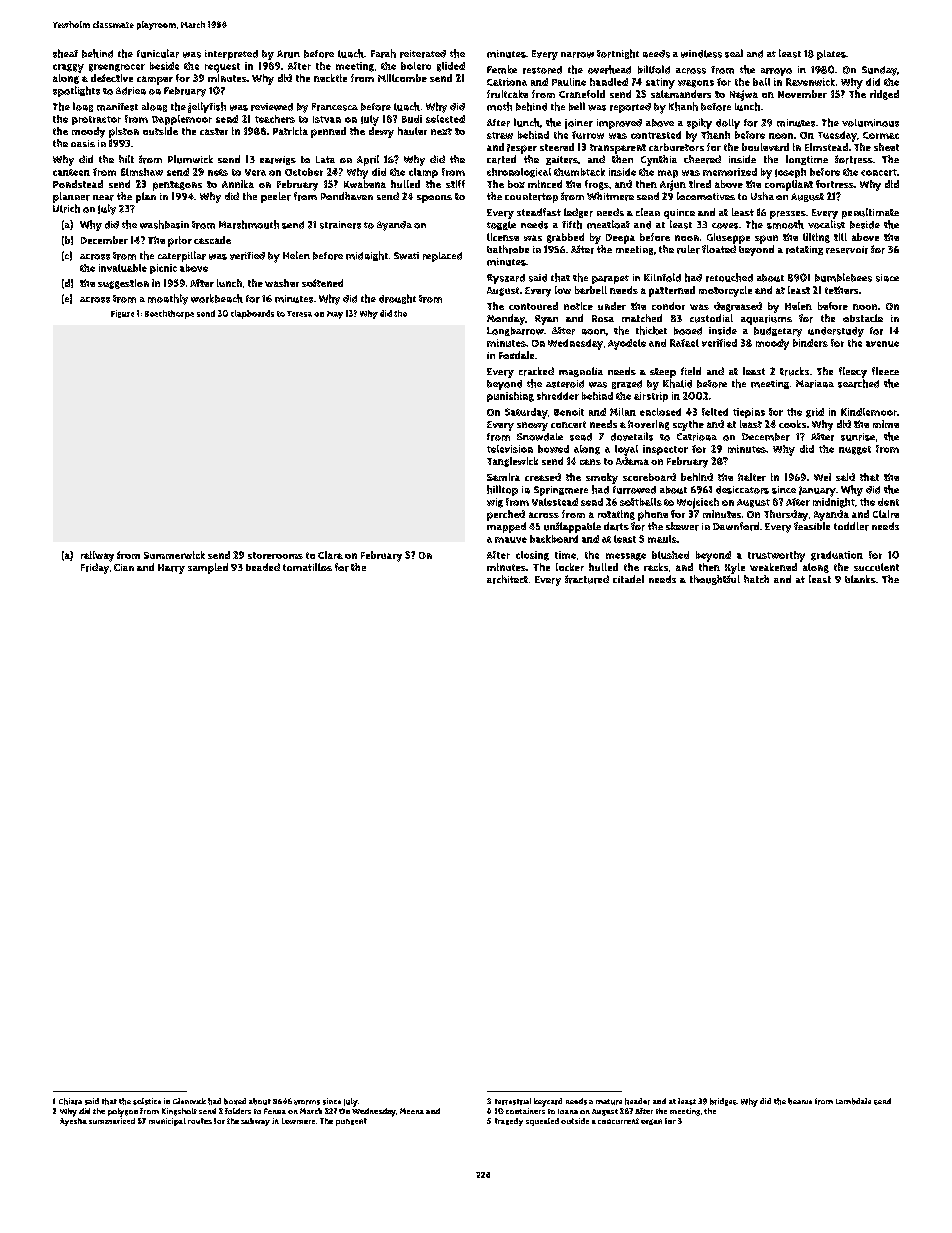 This screenshot has width=952, height=1233. Describe the element at coordinates (169, 314) in the screenshot. I see `Beechthorpe` at that location.
